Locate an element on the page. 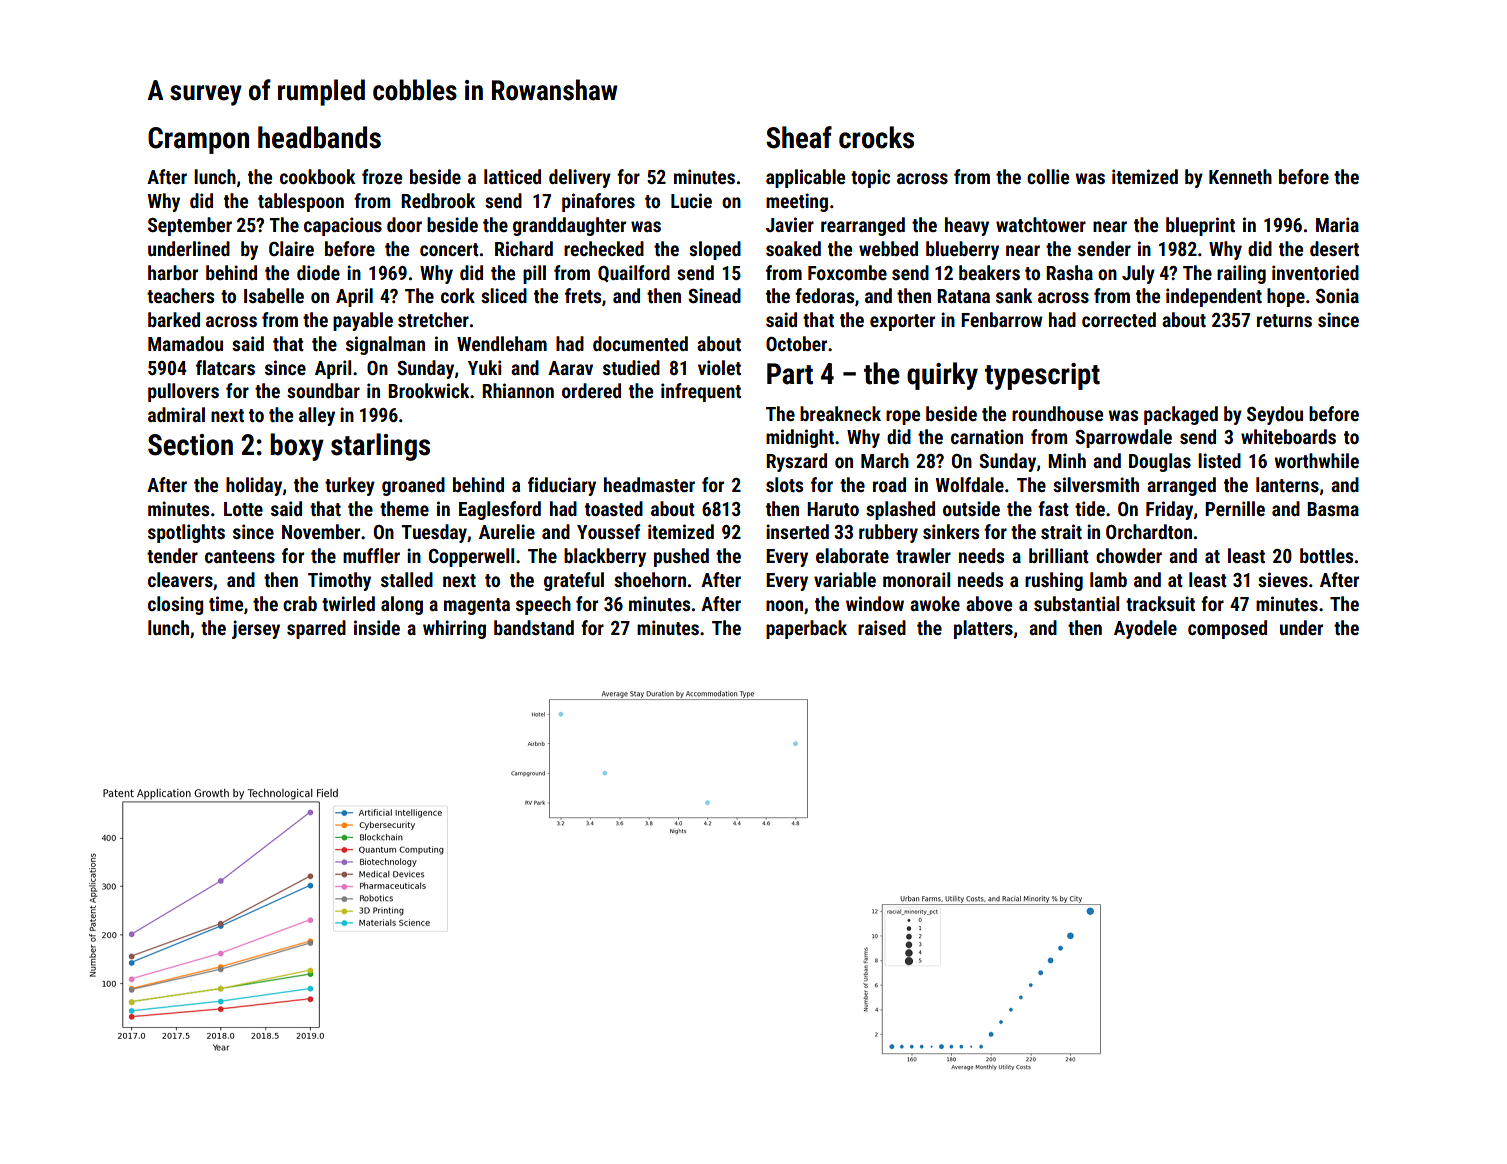  tablespoon is located at coordinates (301, 202).
